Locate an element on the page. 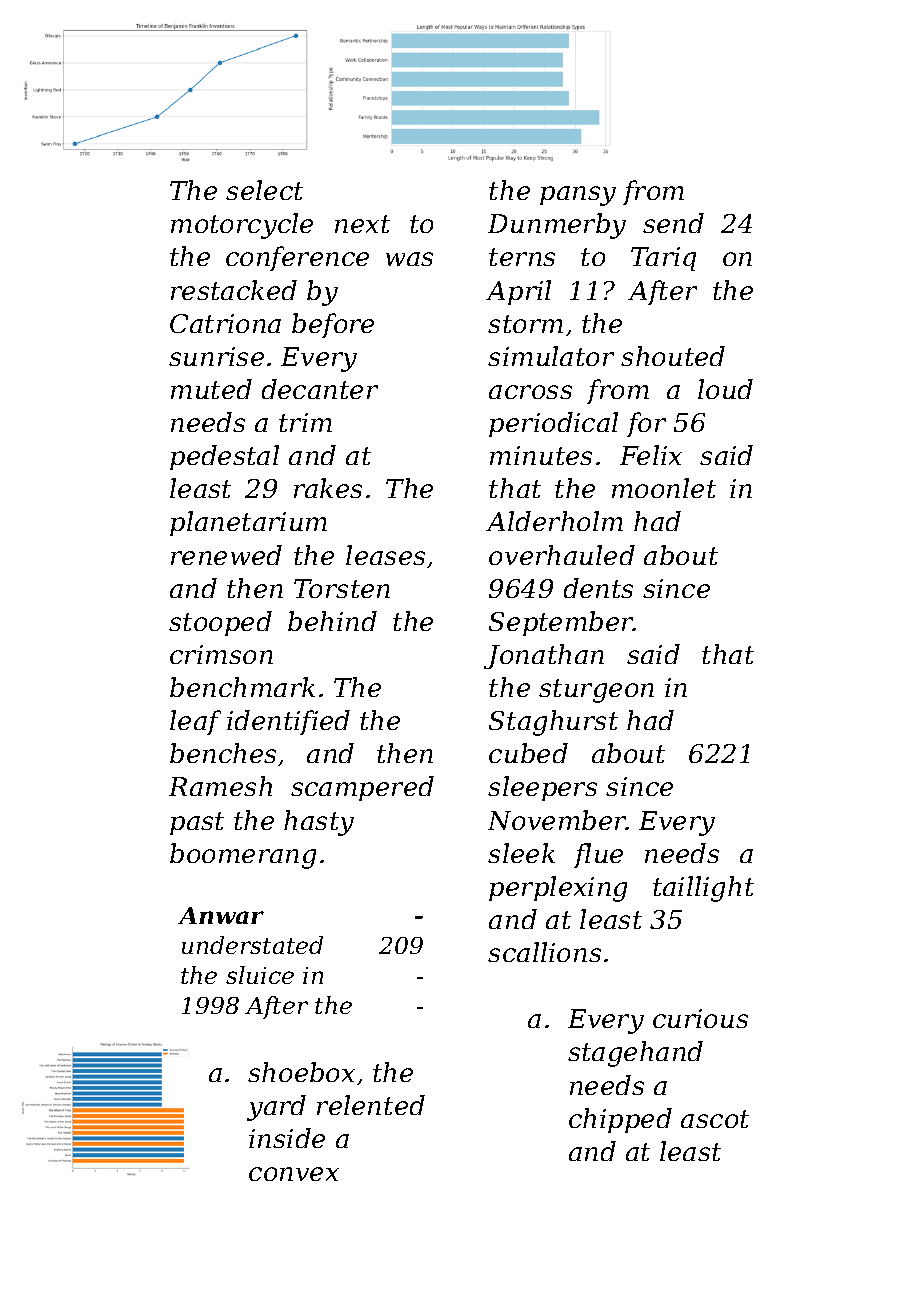 This page has width=924, height=1311. simulator is located at coordinates (551, 356).
